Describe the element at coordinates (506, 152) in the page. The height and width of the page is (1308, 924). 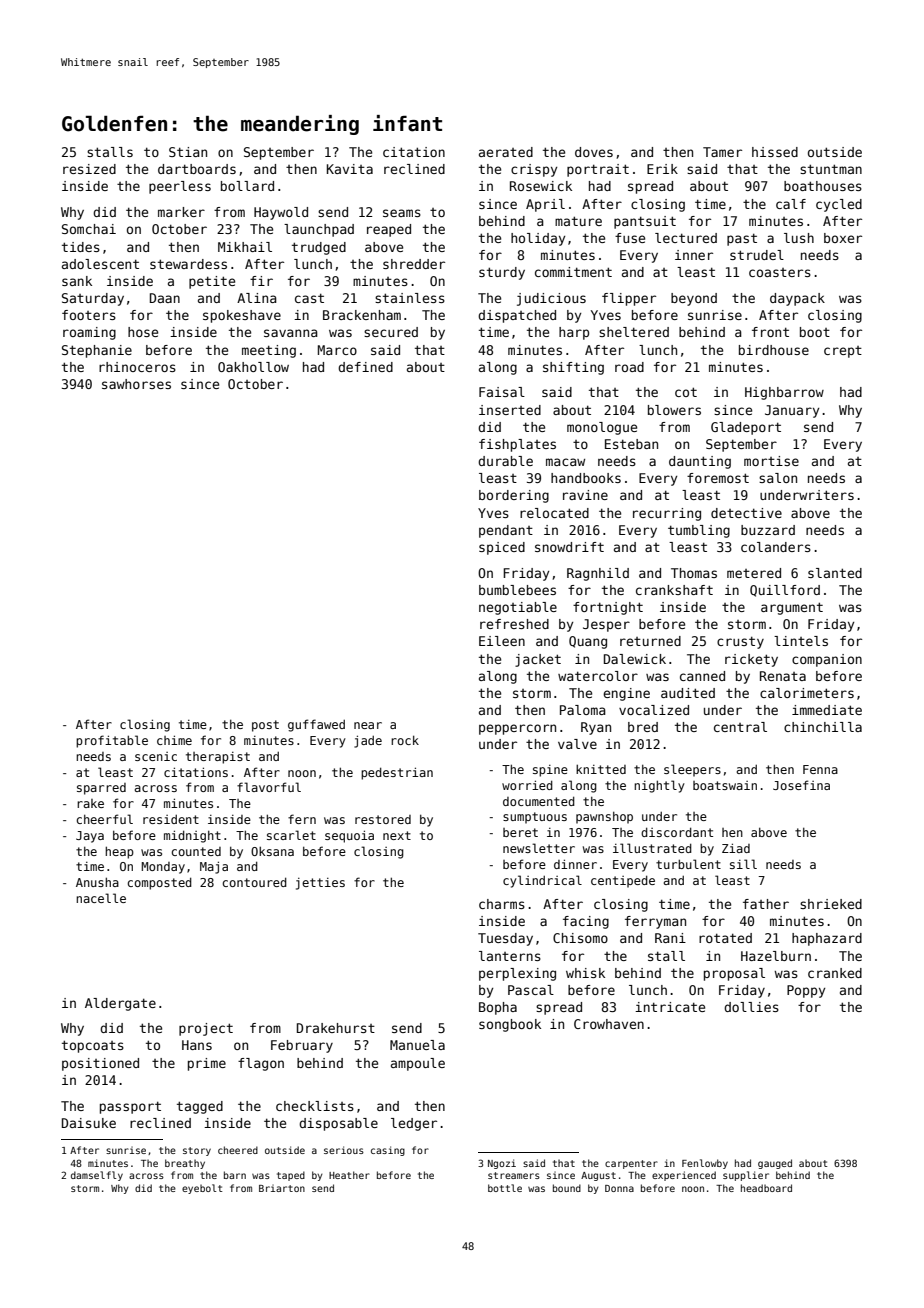
I see `aerated` at that location.
